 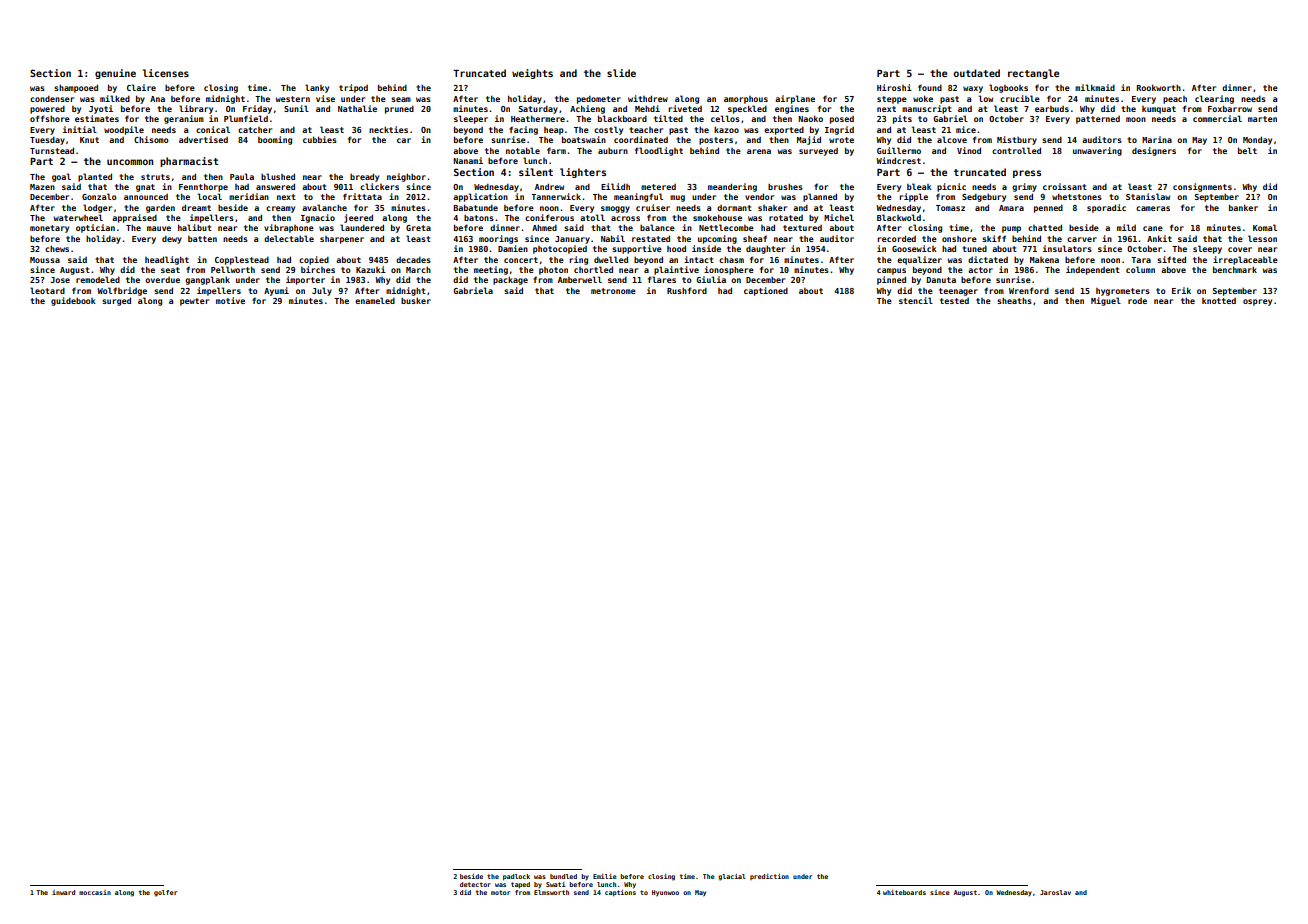 I want to click on metronome, so click(x=613, y=291).
